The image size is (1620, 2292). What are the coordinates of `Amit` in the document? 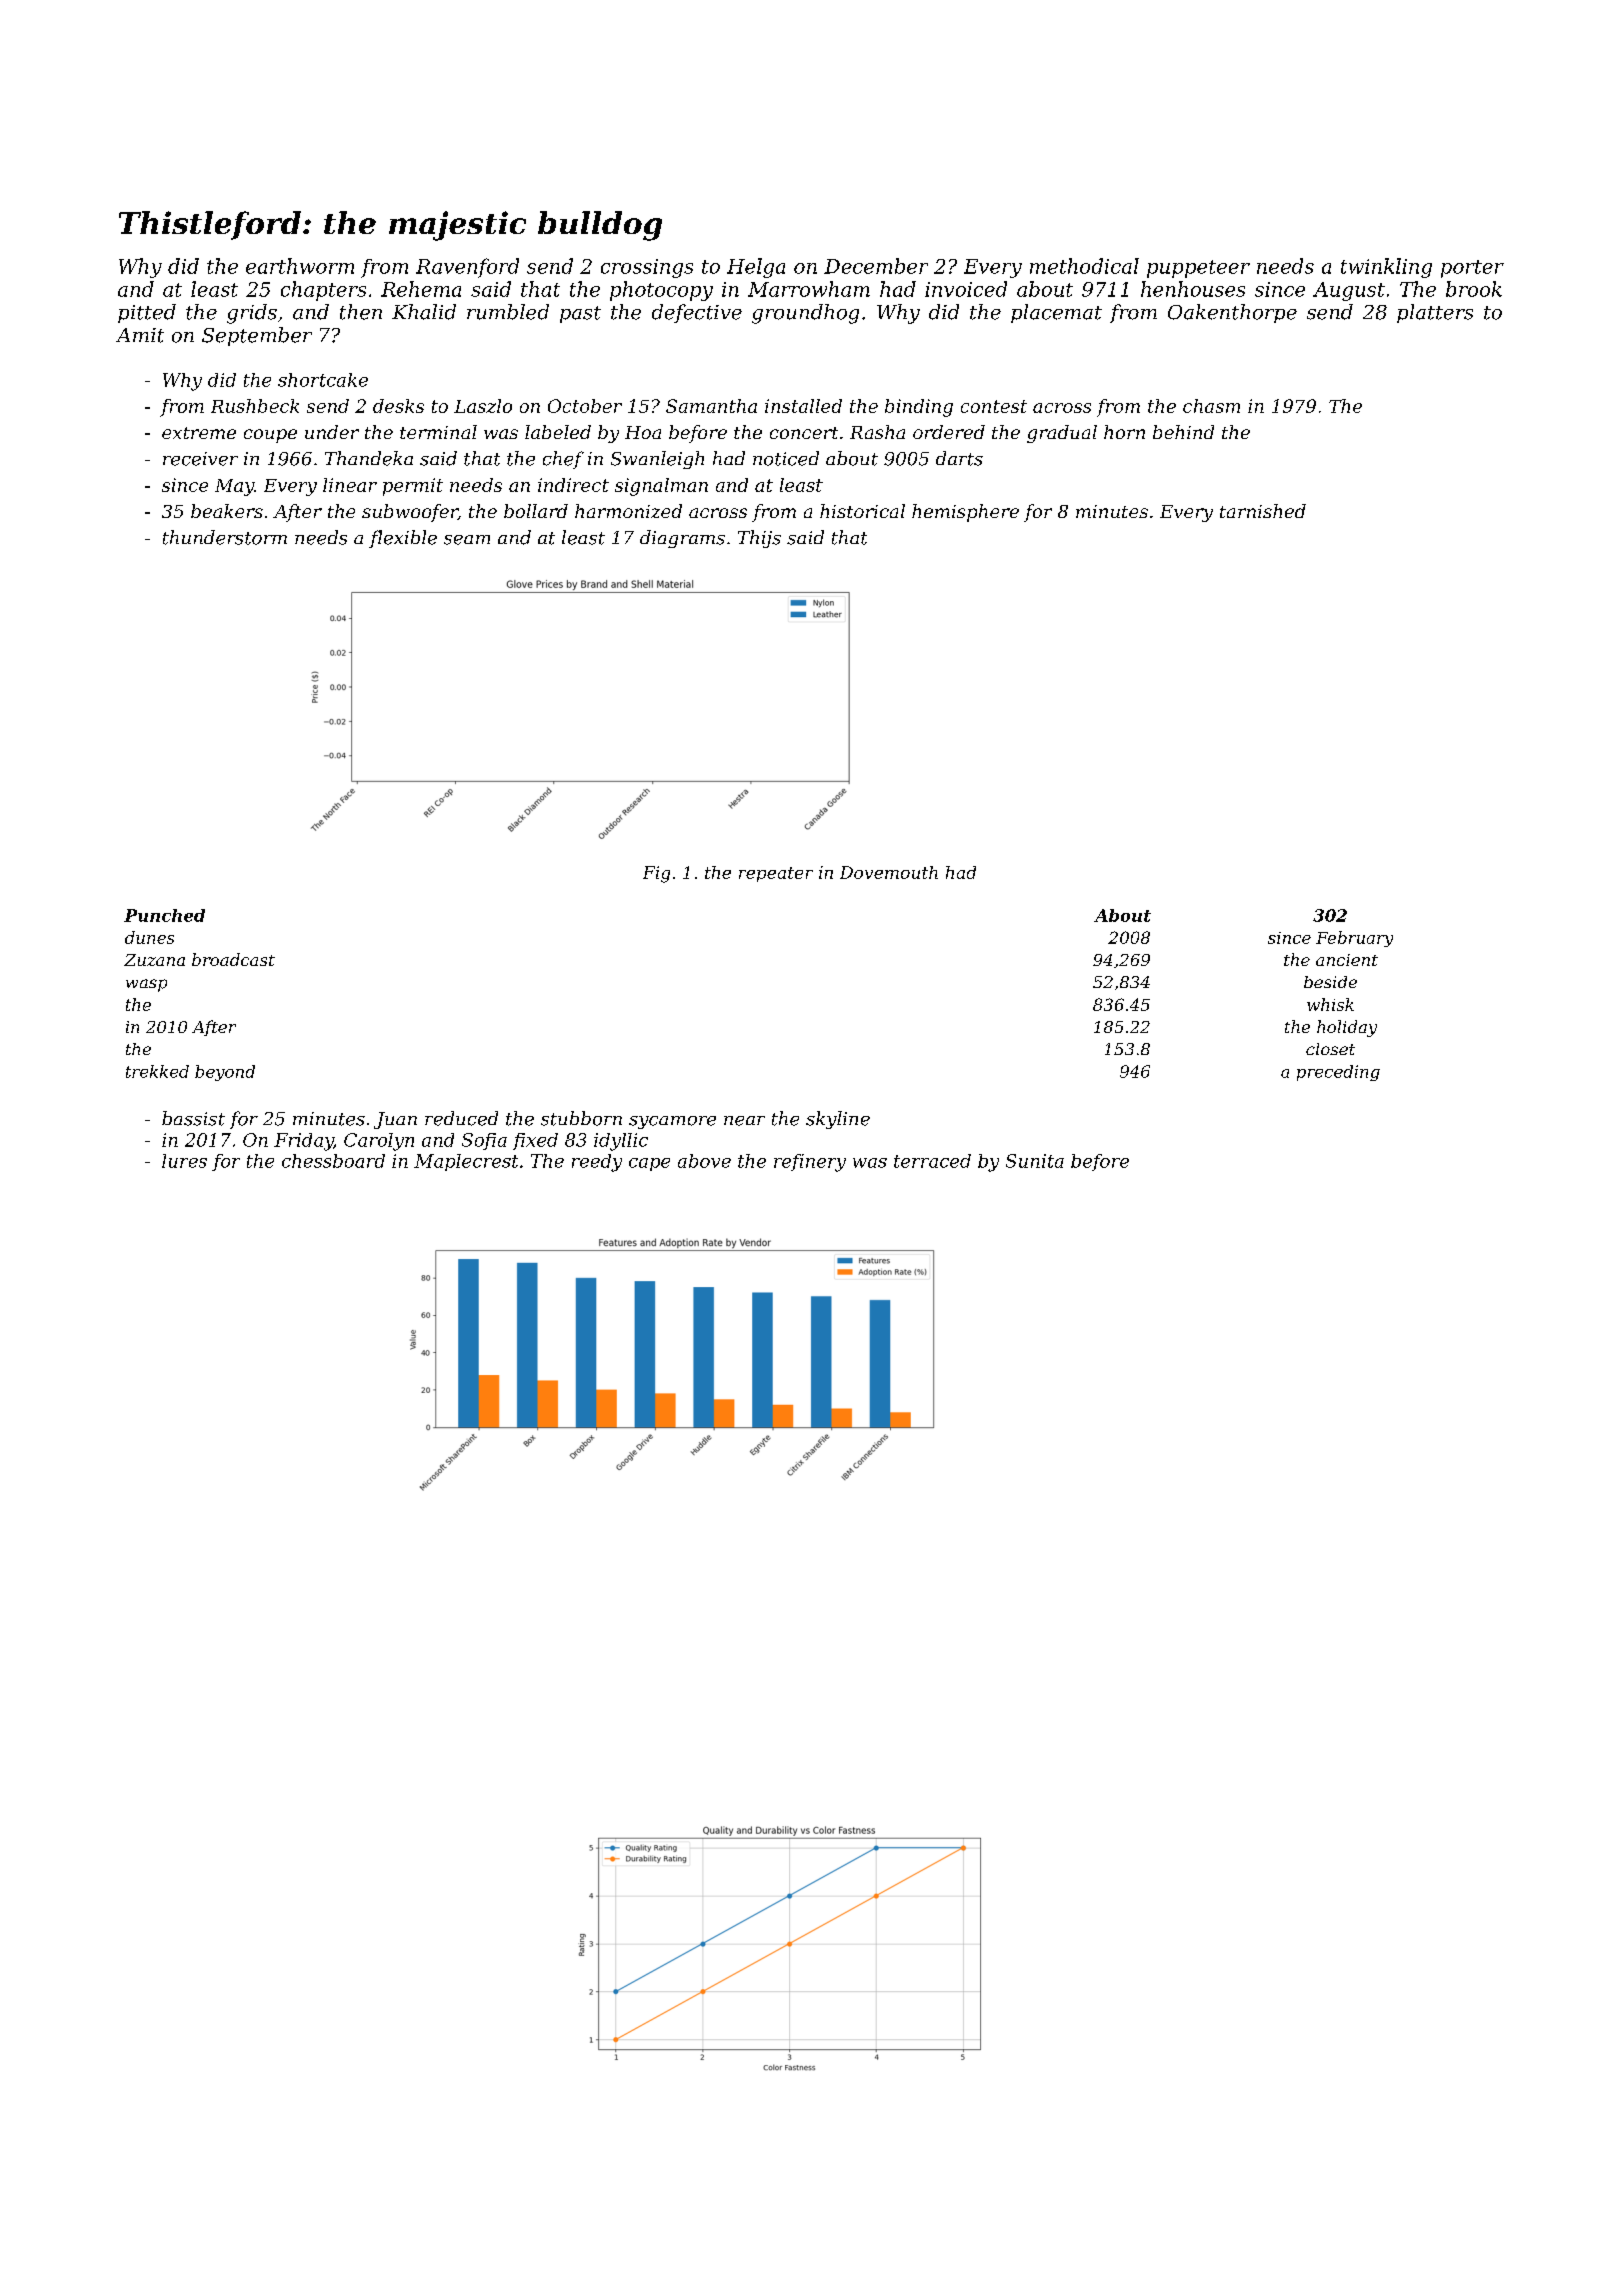 It's located at (140, 335).
